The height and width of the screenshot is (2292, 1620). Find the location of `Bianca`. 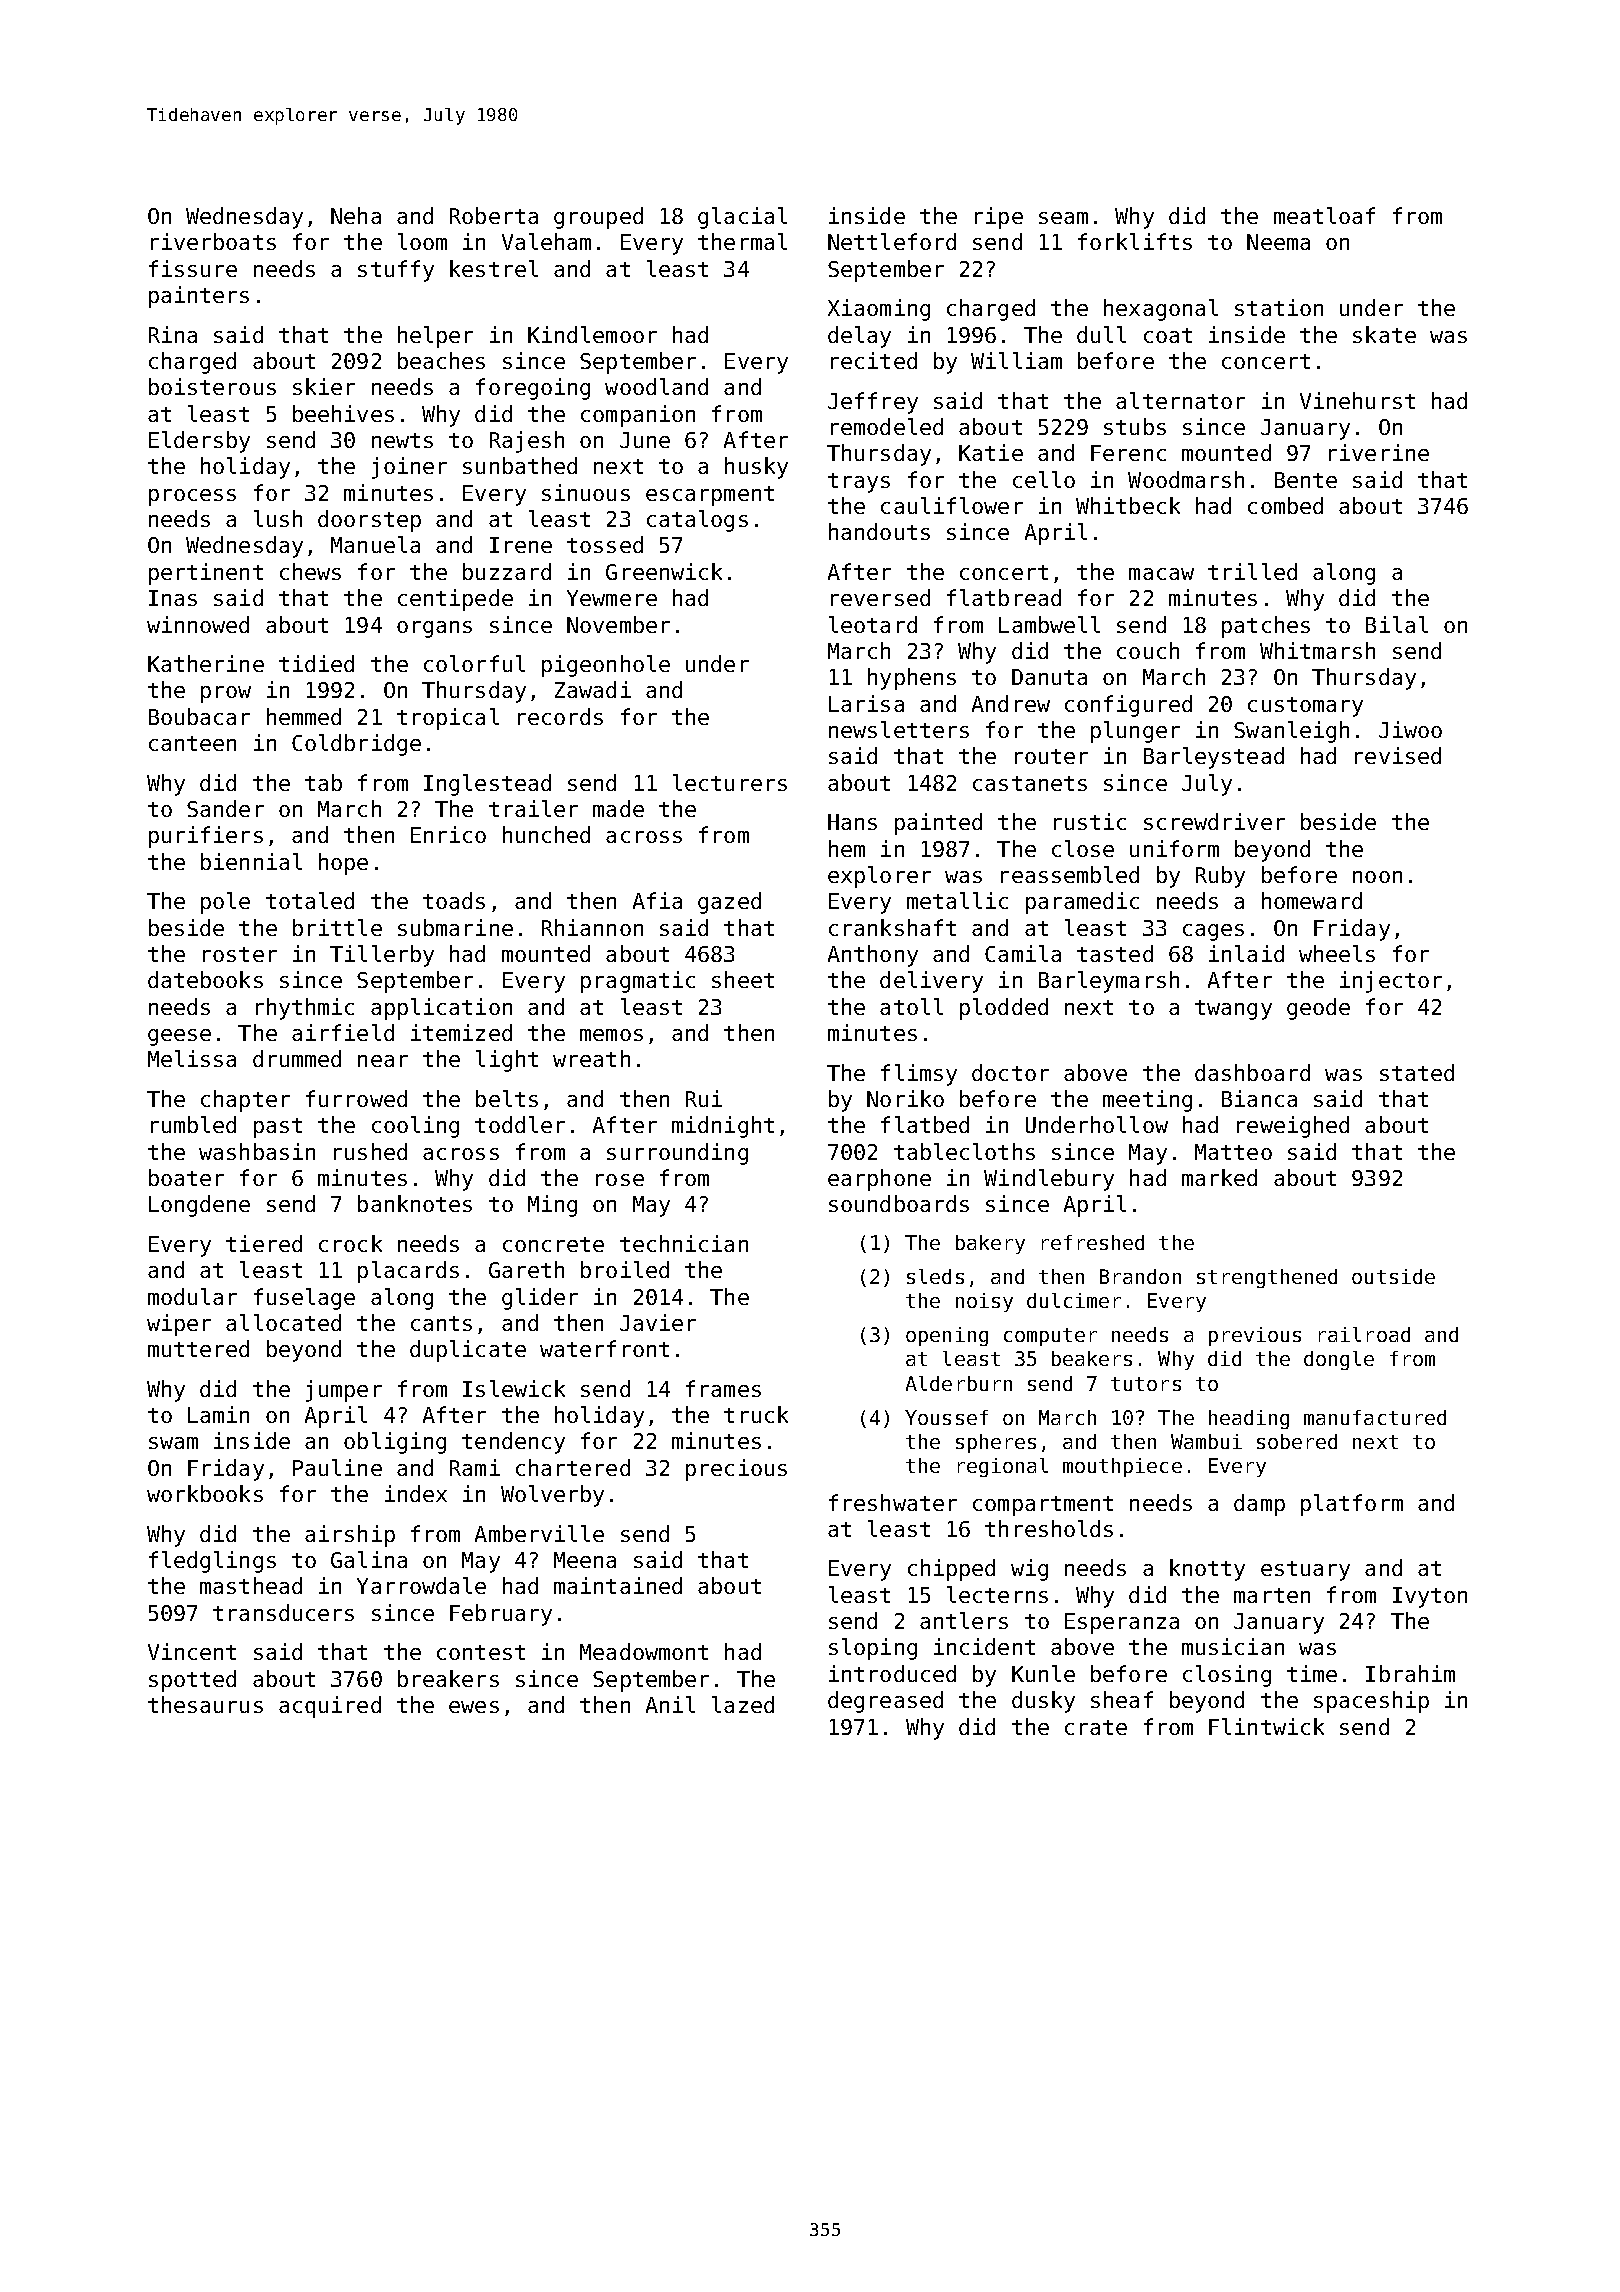

Bianca is located at coordinates (1259, 1098).
